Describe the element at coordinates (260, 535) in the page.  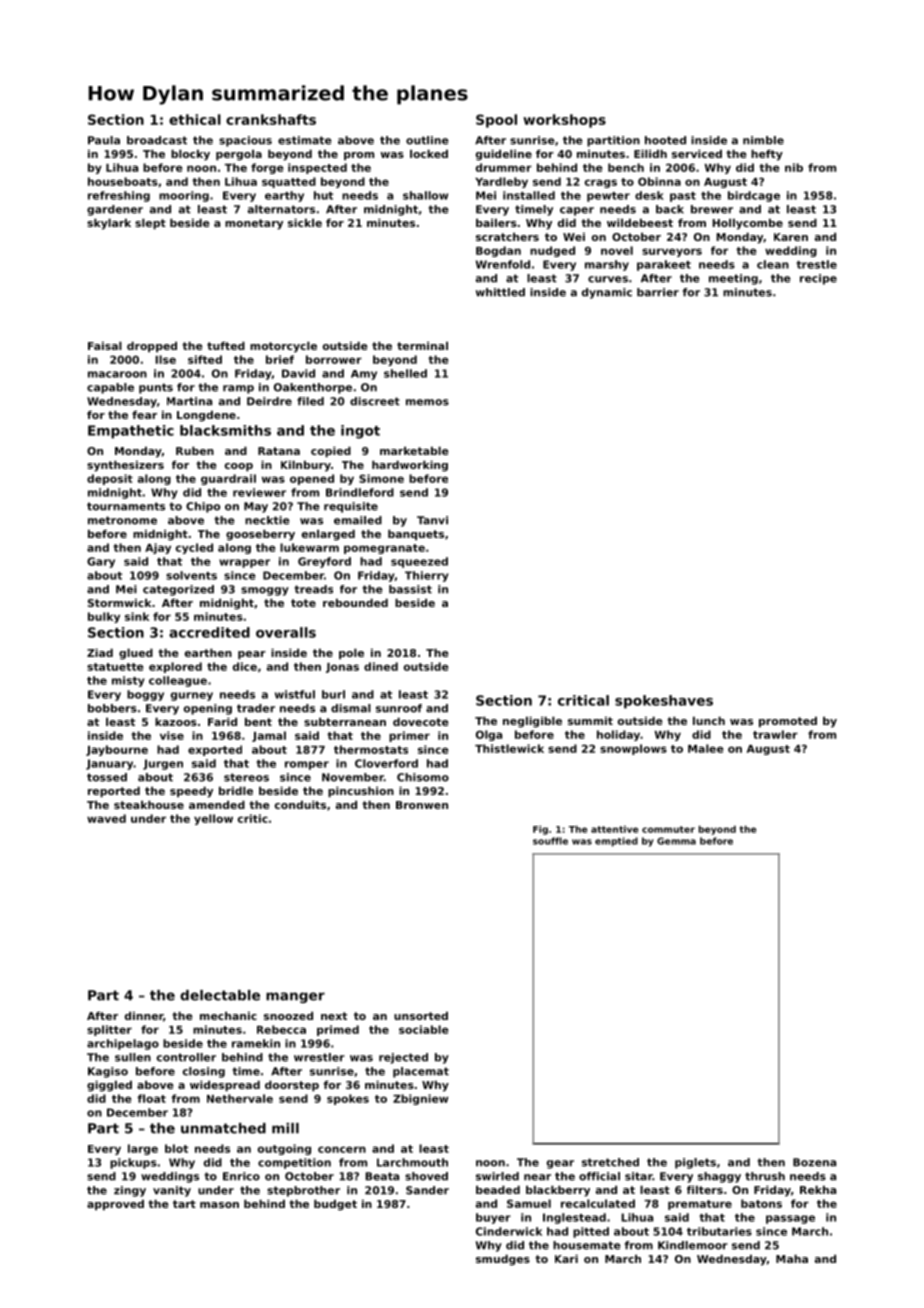
I see `gooseberry` at that location.
